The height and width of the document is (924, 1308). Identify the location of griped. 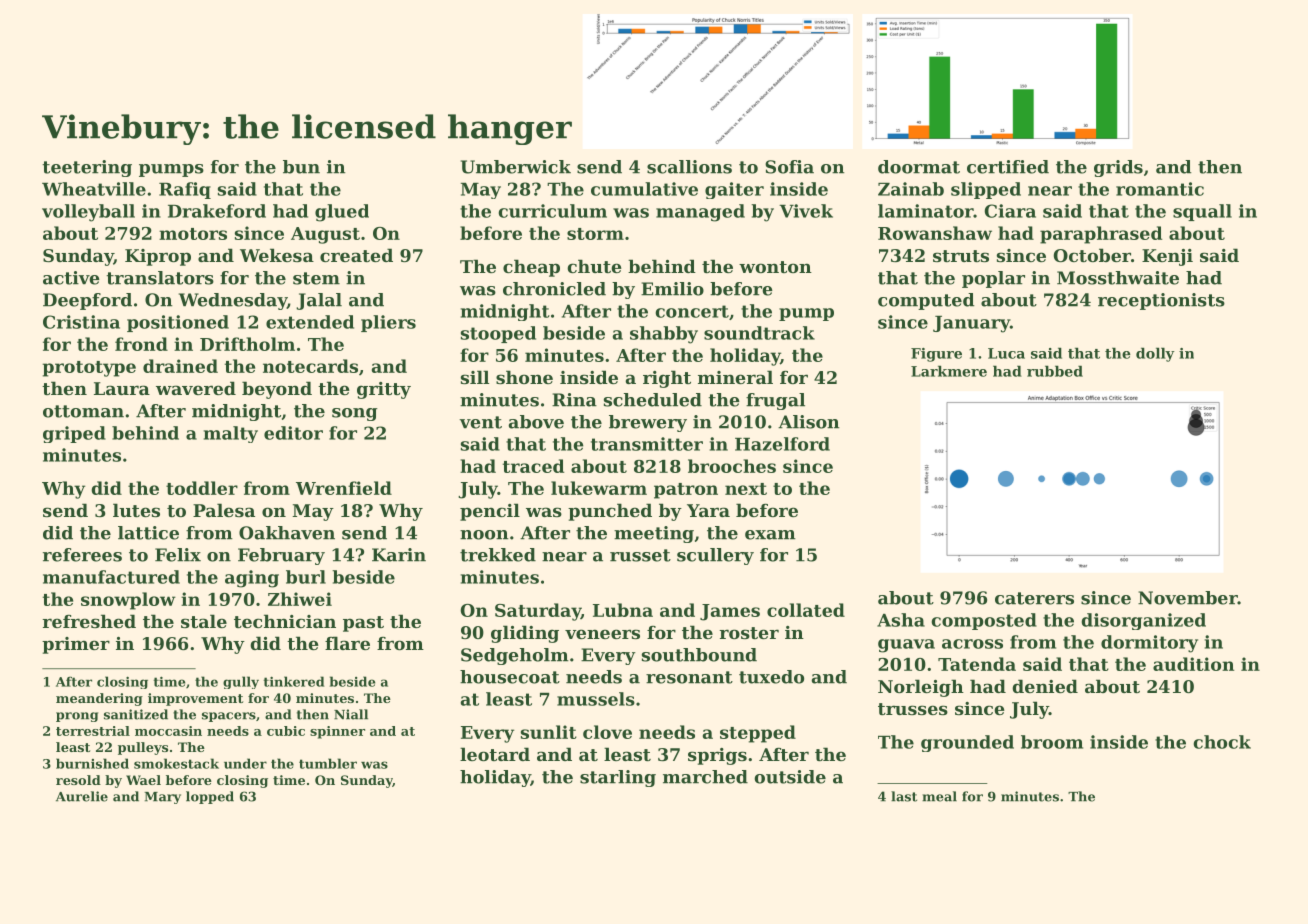
(74, 434).
